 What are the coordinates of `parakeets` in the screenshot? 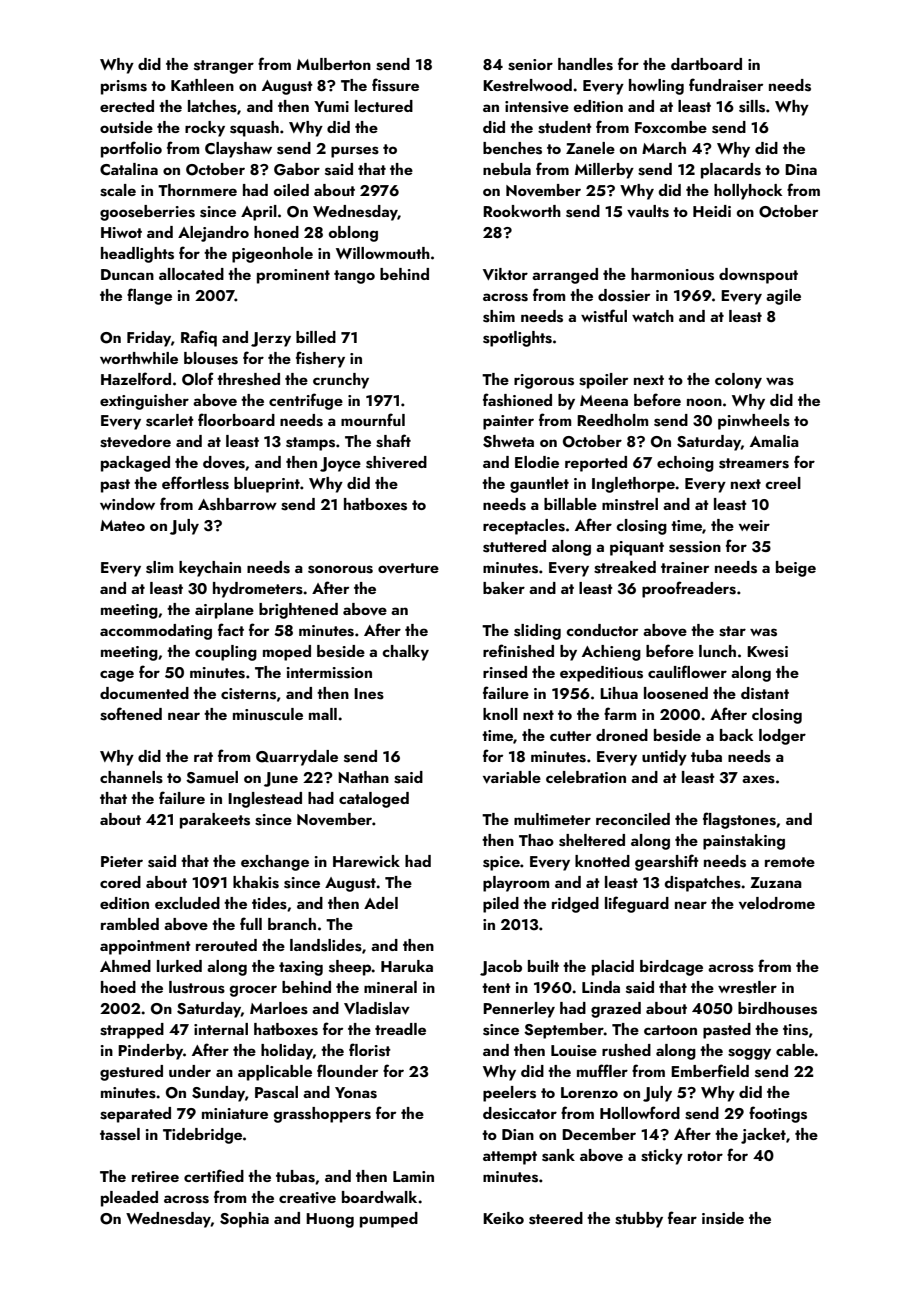 It's located at (215, 821).
